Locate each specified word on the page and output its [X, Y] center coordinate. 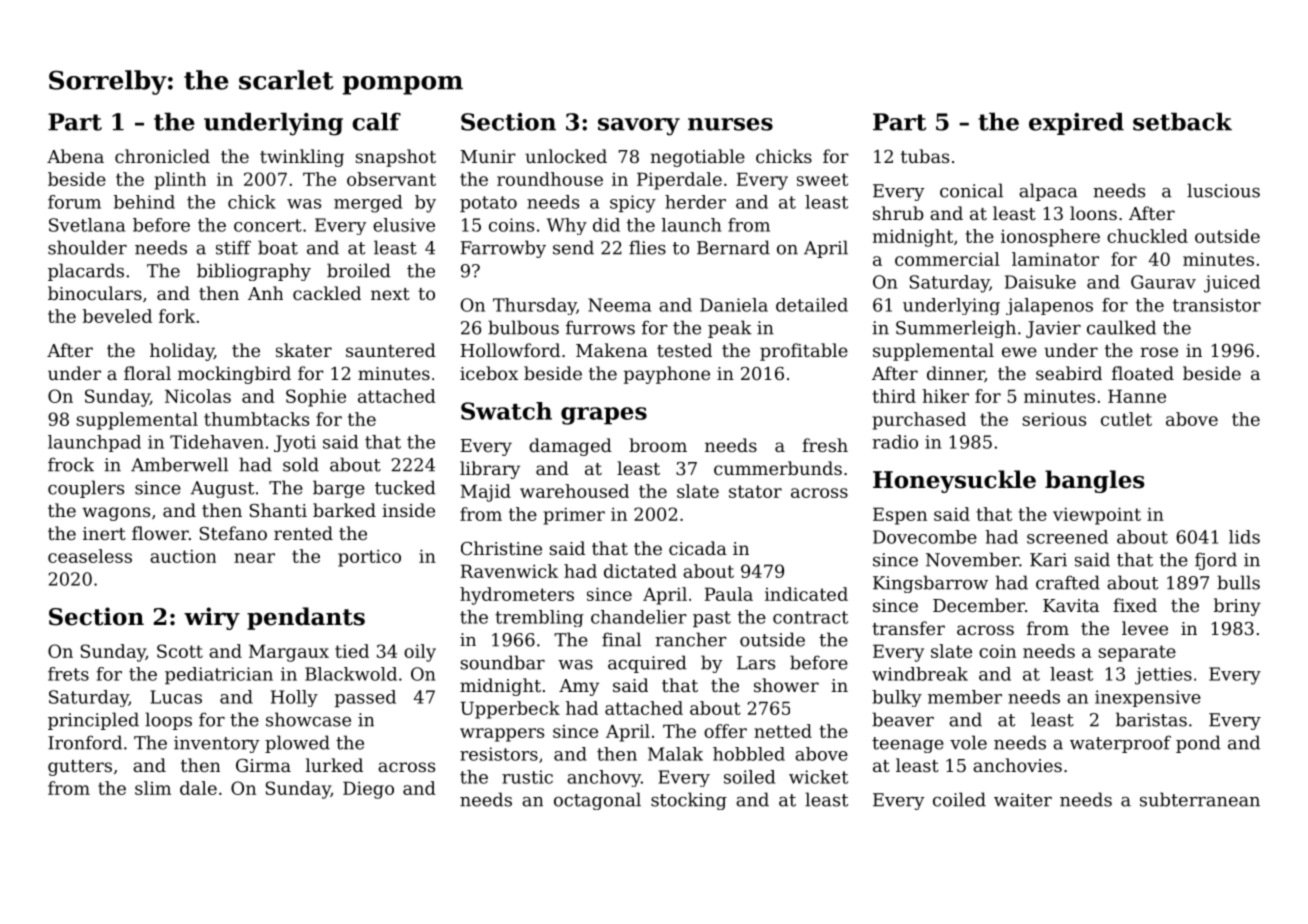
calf [376, 121]
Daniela [734, 305]
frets [68, 674]
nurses [730, 124]
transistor [1217, 305]
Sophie [316, 398]
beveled [117, 316]
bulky [897, 698]
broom [658, 445]
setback [1182, 121]
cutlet [1126, 419]
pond [1198, 744]
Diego [368, 790]
